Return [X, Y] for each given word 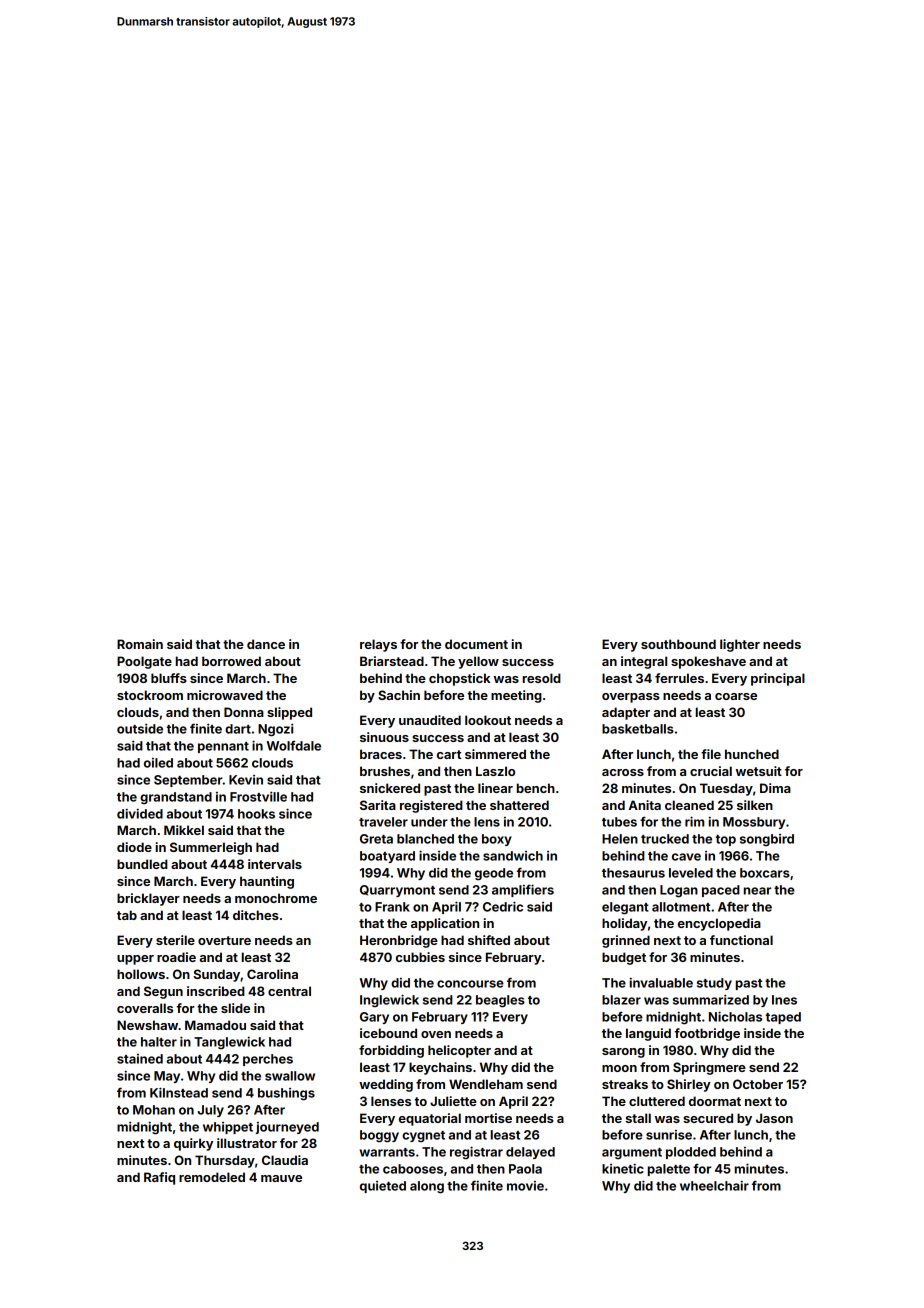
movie [525, 1186]
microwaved [225, 695]
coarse [736, 696]
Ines [784, 1000]
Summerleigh [211, 848]
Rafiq [159, 1178]
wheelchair [714, 1185]
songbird [767, 840]
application [445, 924]
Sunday [217, 975]
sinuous [384, 737]
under [429, 822]
